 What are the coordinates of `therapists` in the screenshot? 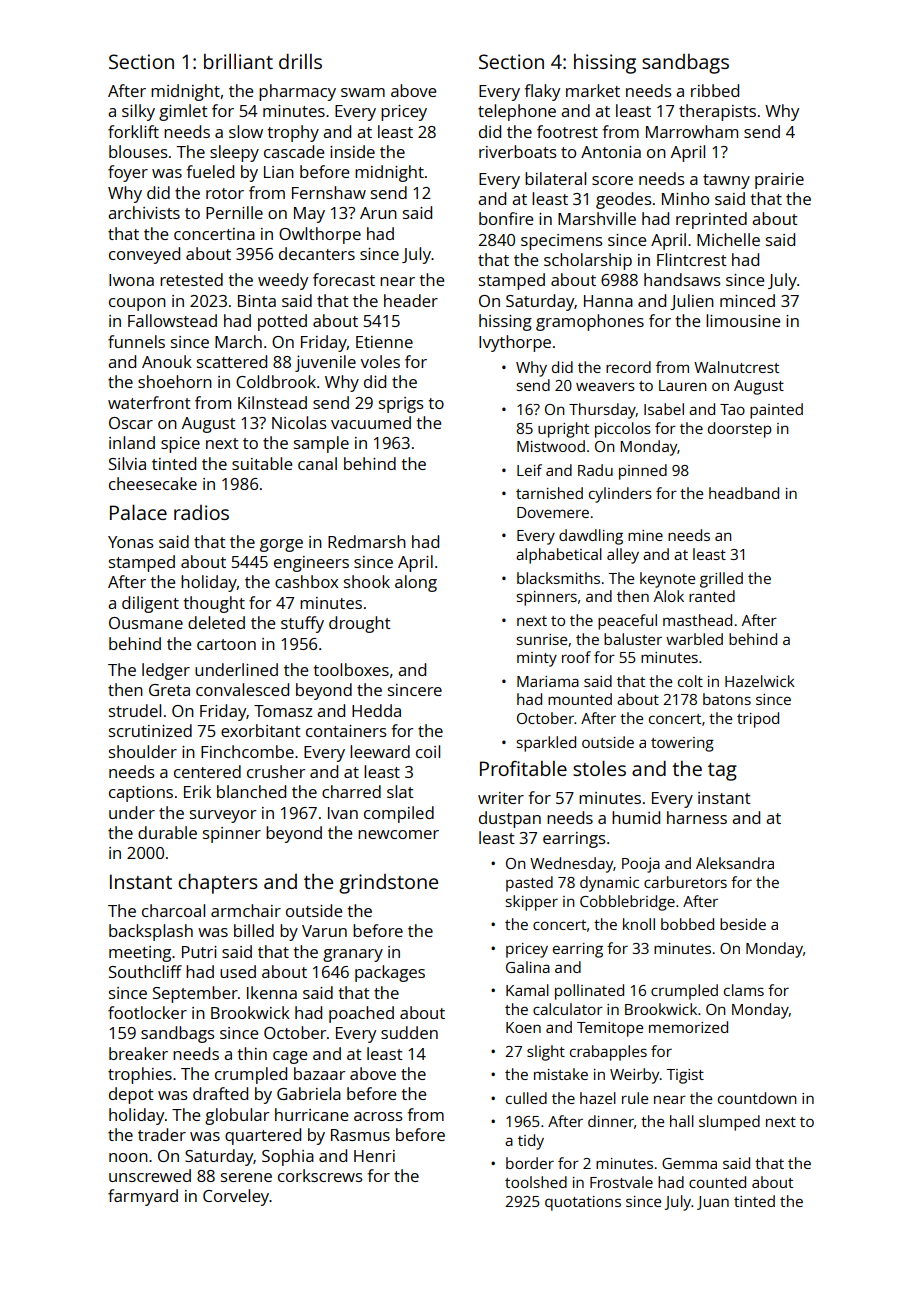 It's located at (717, 112).
